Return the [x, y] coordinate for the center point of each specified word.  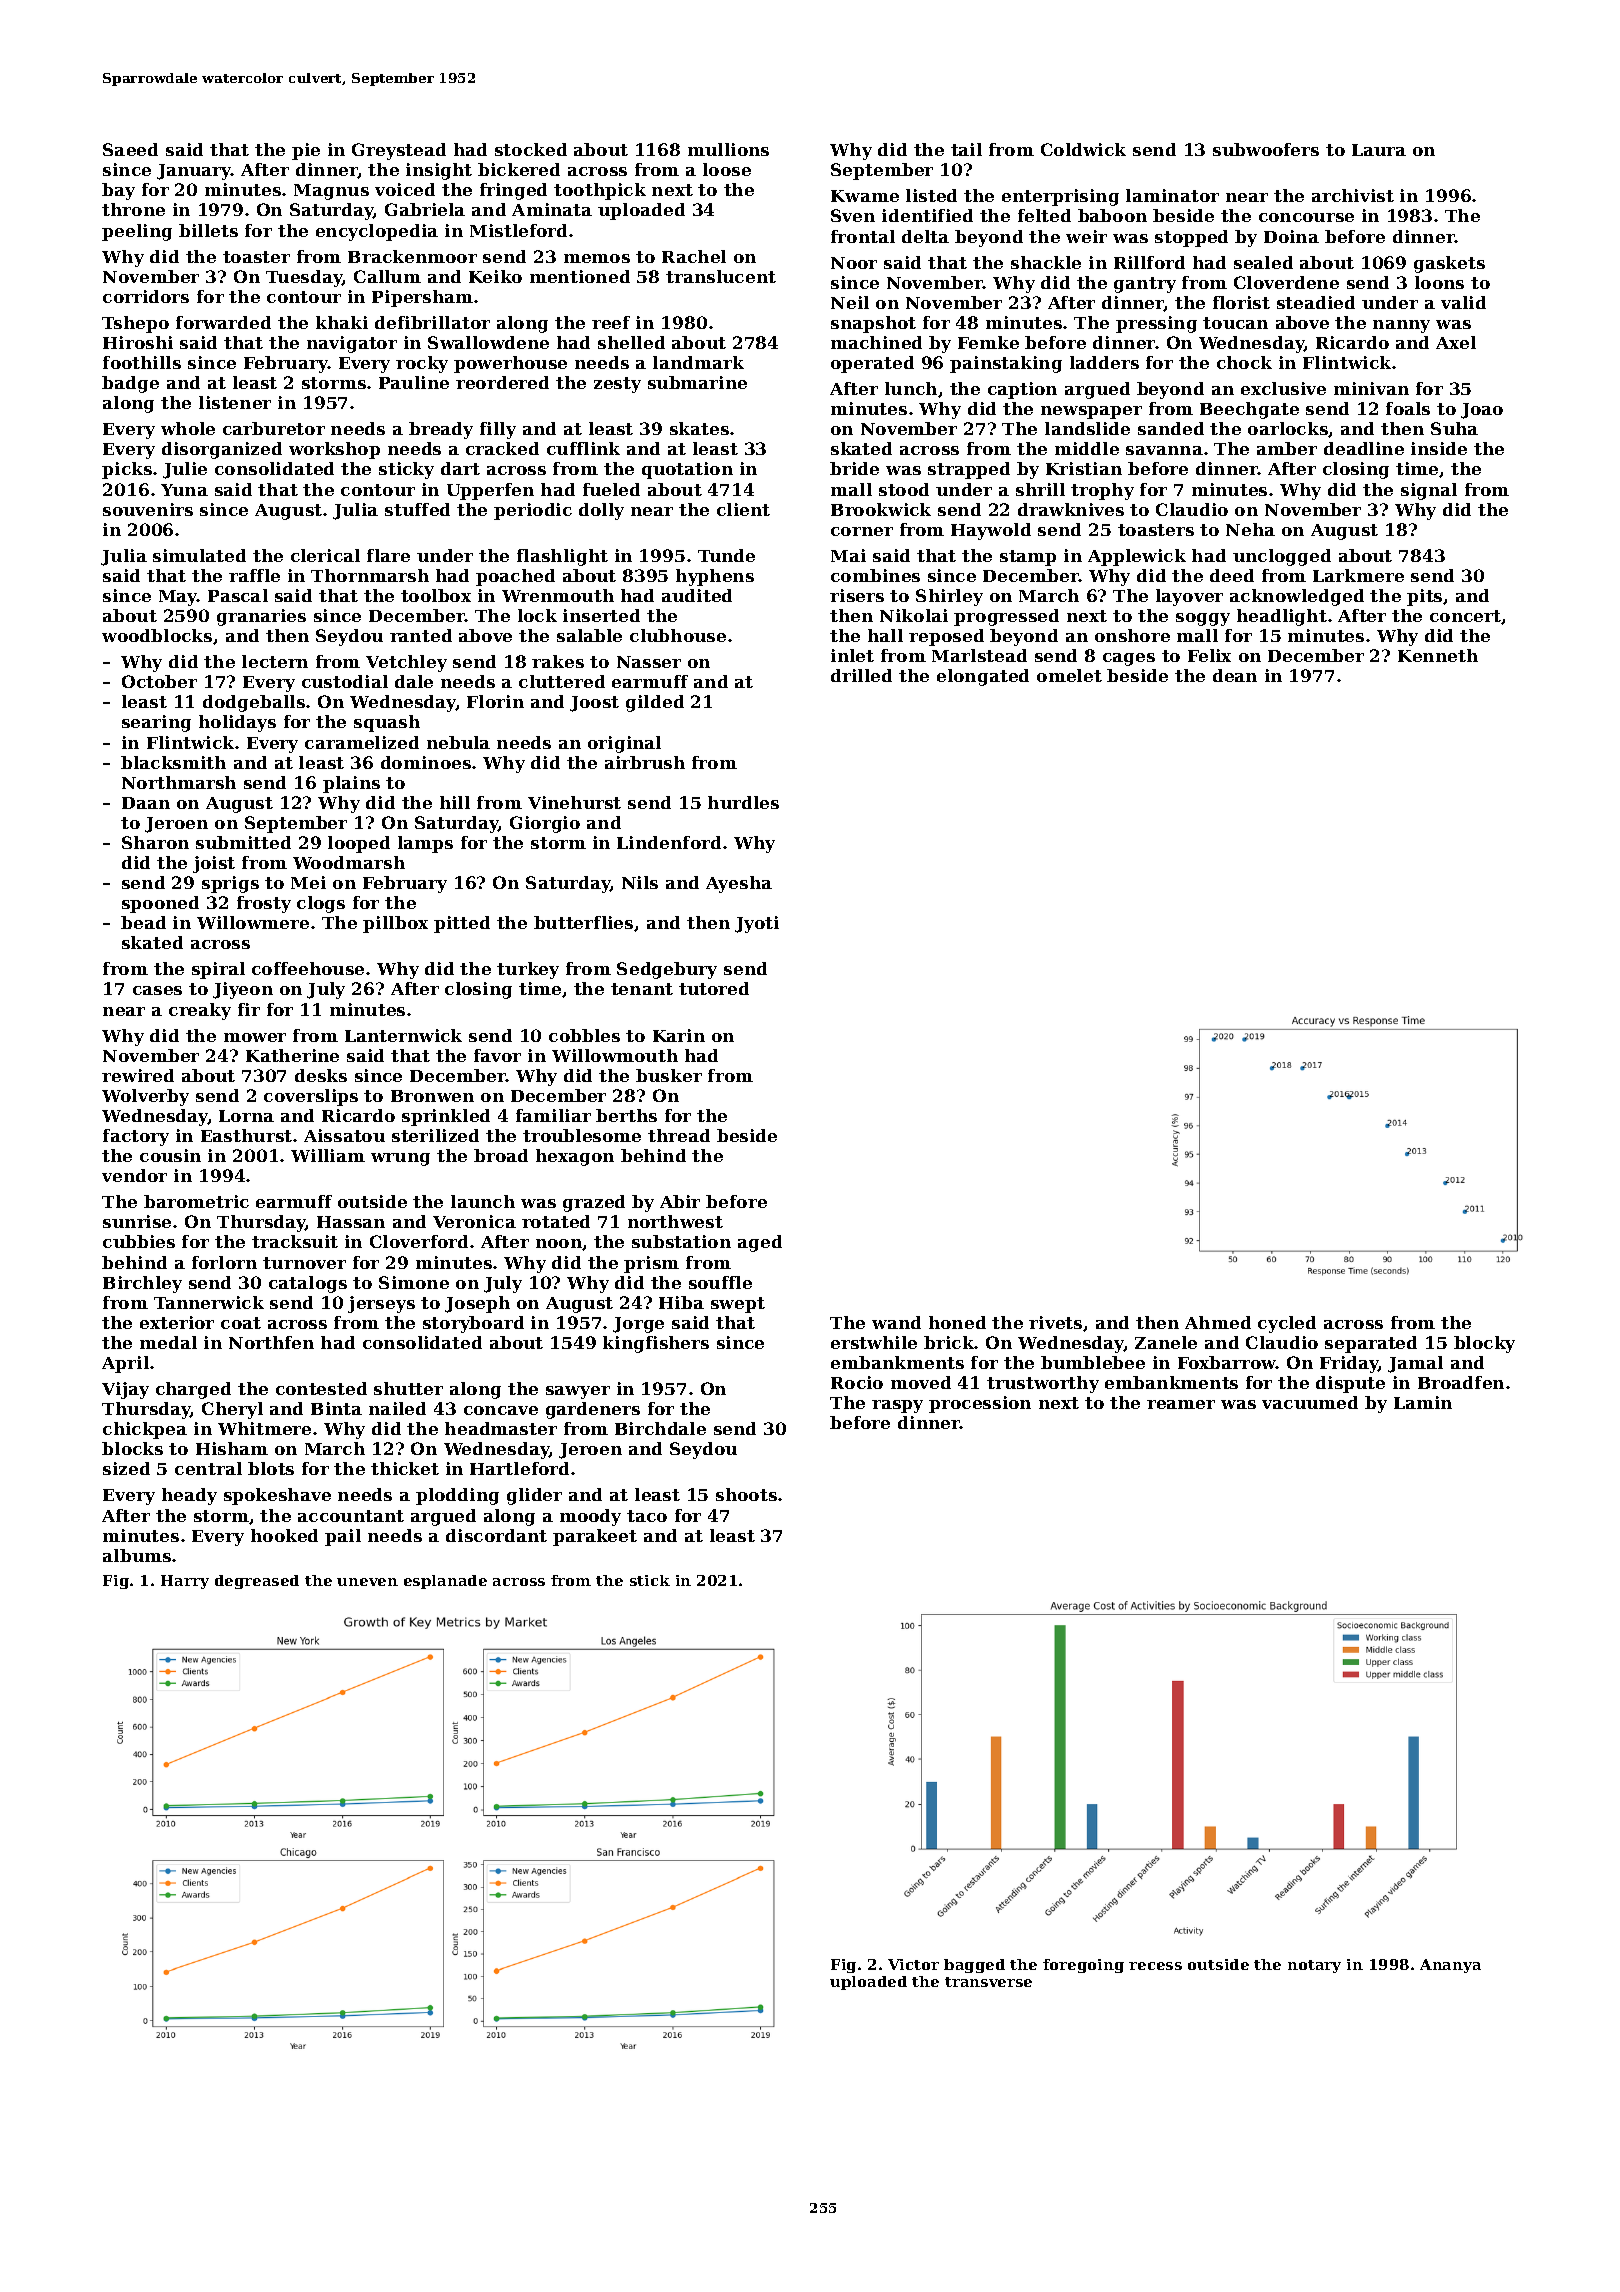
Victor [913, 1964]
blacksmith [173, 762]
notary [1314, 1966]
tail [966, 149]
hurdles [743, 802]
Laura [1379, 150]
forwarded [223, 322]
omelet [1069, 675]
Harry [185, 1582]
